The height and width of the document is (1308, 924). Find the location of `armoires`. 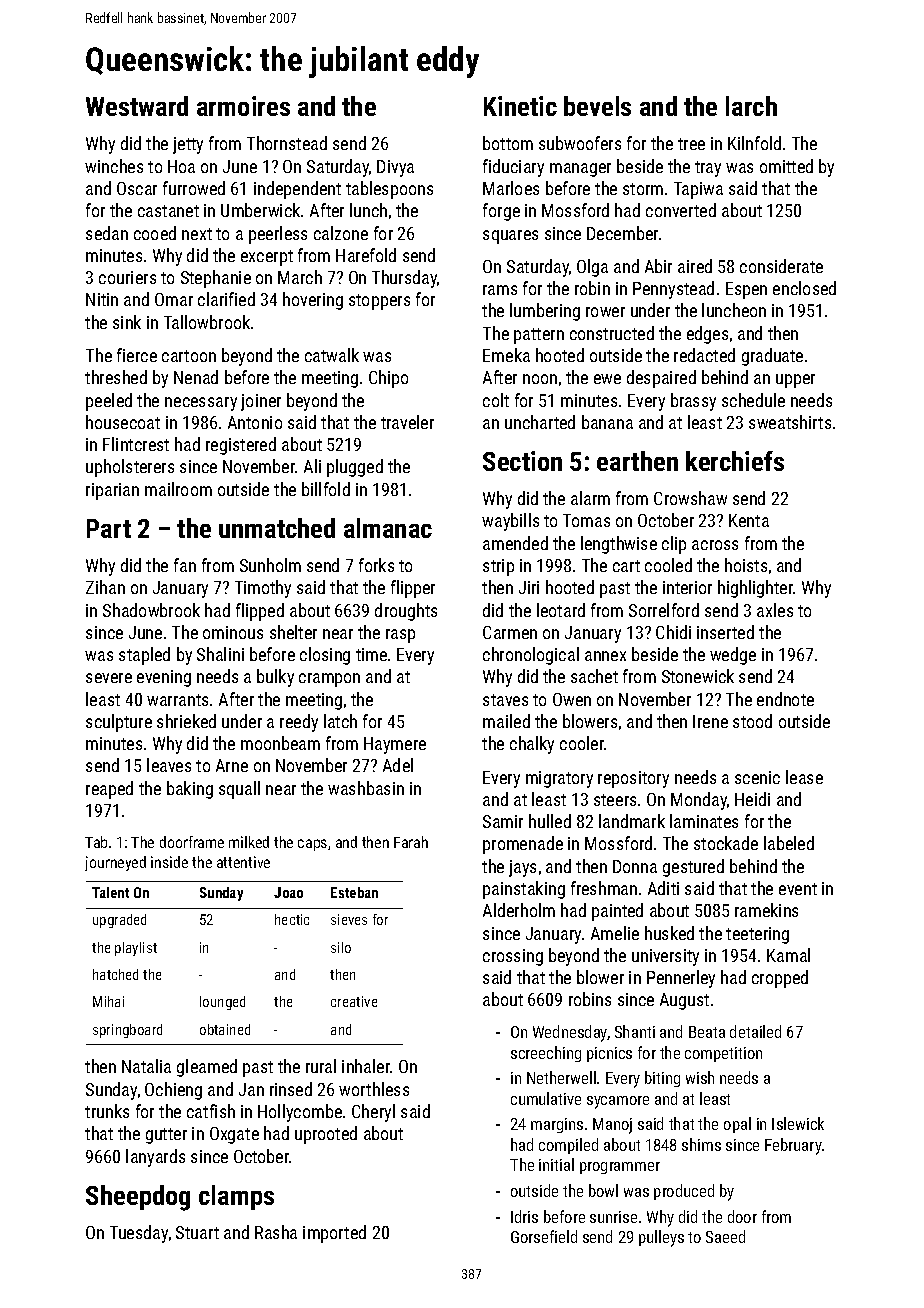

armoires is located at coordinates (243, 106).
